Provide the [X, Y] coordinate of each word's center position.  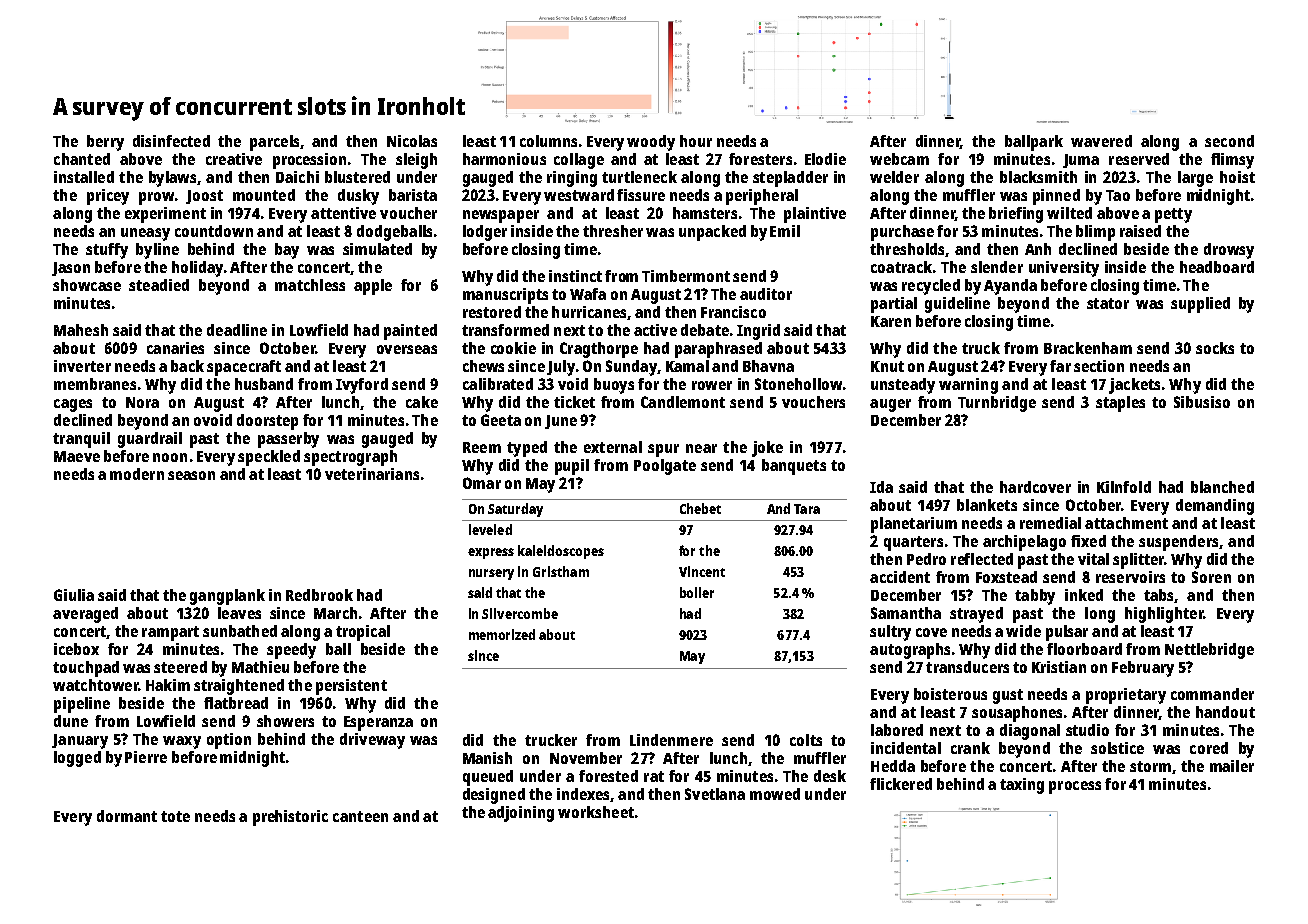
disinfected [171, 141]
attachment [1126, 523]
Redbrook [319, 595]
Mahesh [81, 330]
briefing [1016, 215]
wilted [1069, 213]
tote [175, 816]
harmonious [504, 159]
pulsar [1067, 633]
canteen [360, 816]
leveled [490, 529]
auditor [766, 294]
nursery [491, 574]
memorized [502, 634]
